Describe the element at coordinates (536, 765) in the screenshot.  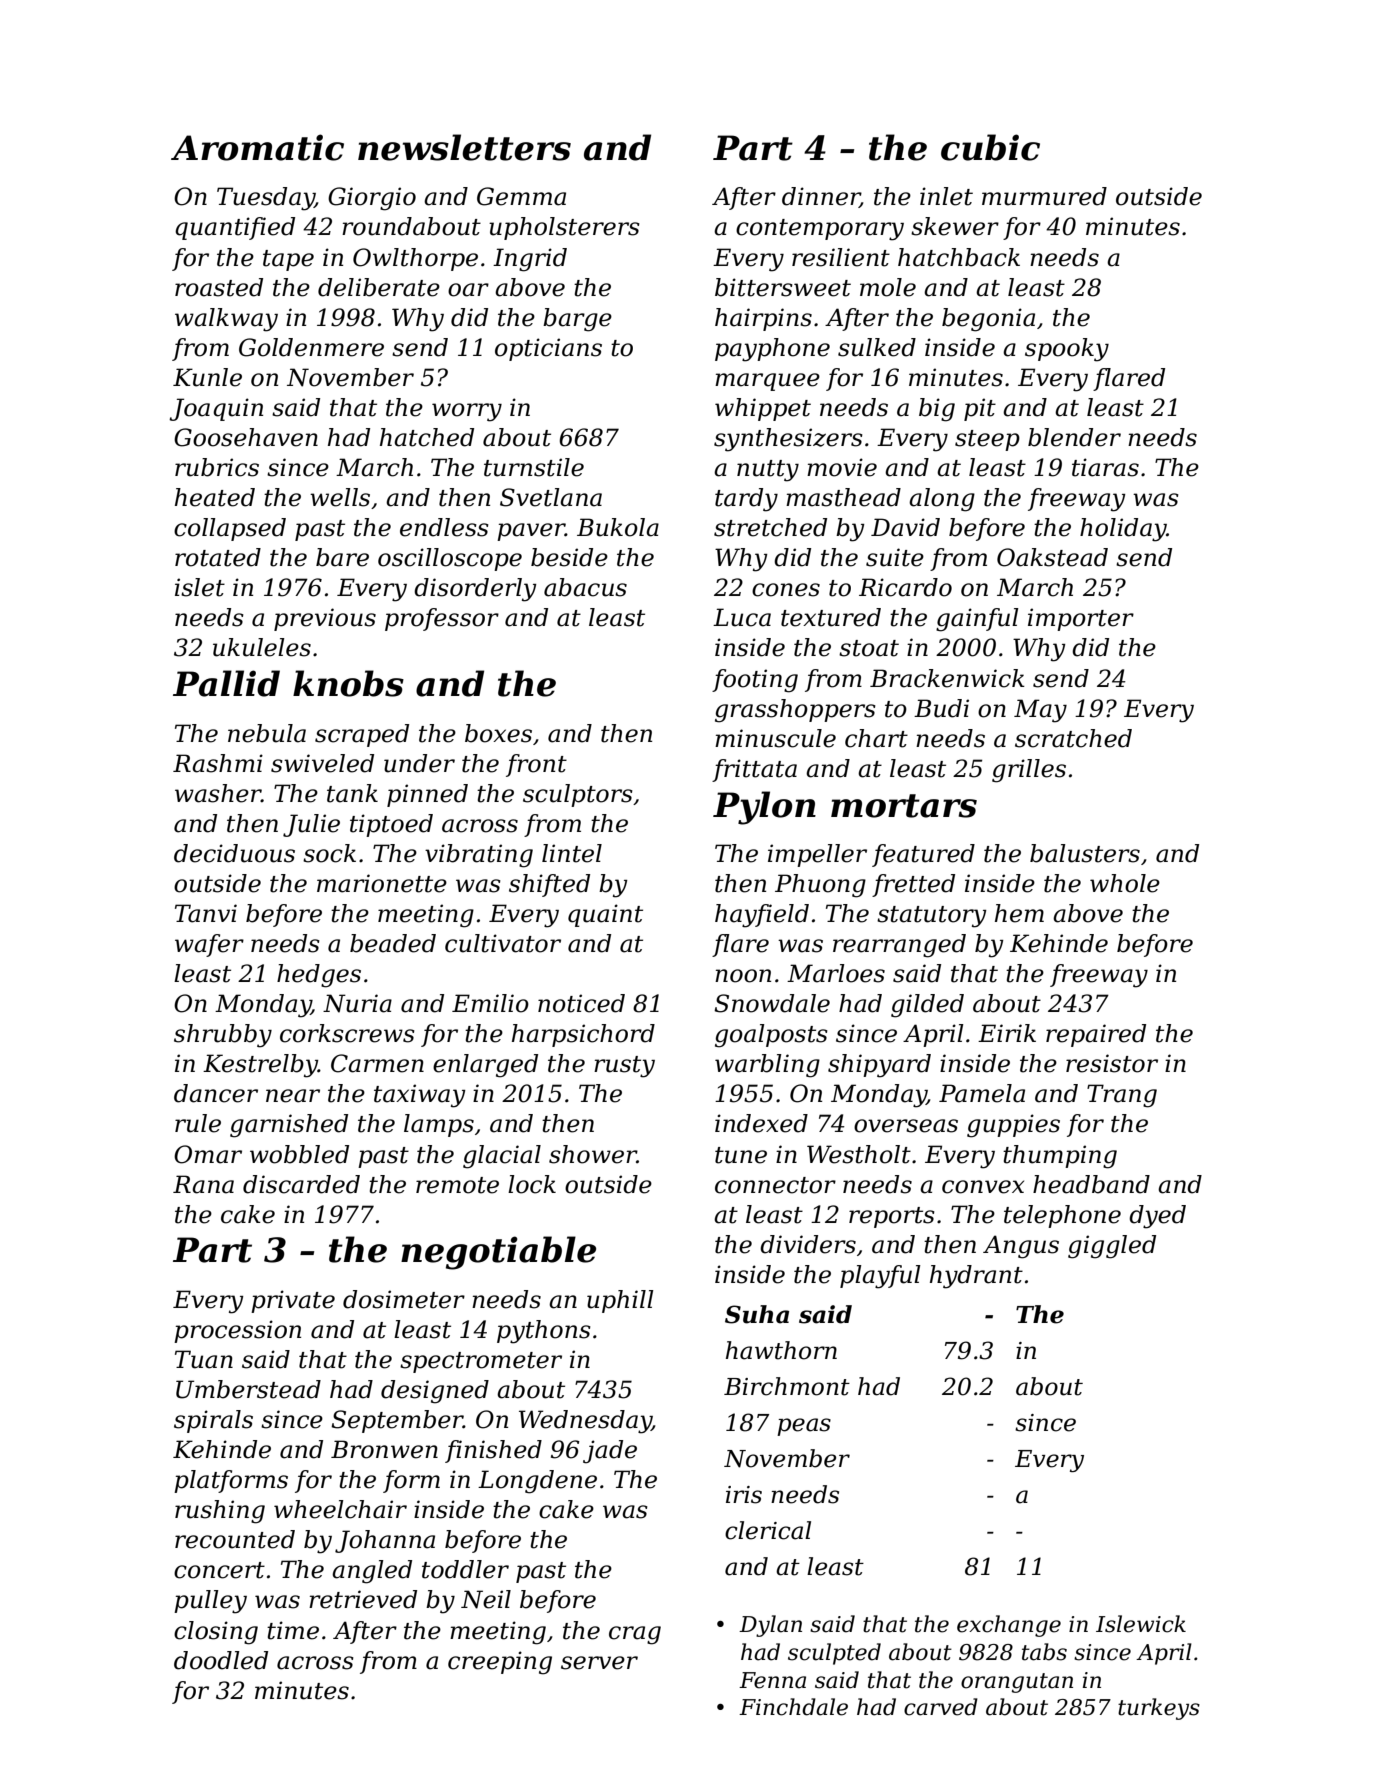
I see `front` at that location.
